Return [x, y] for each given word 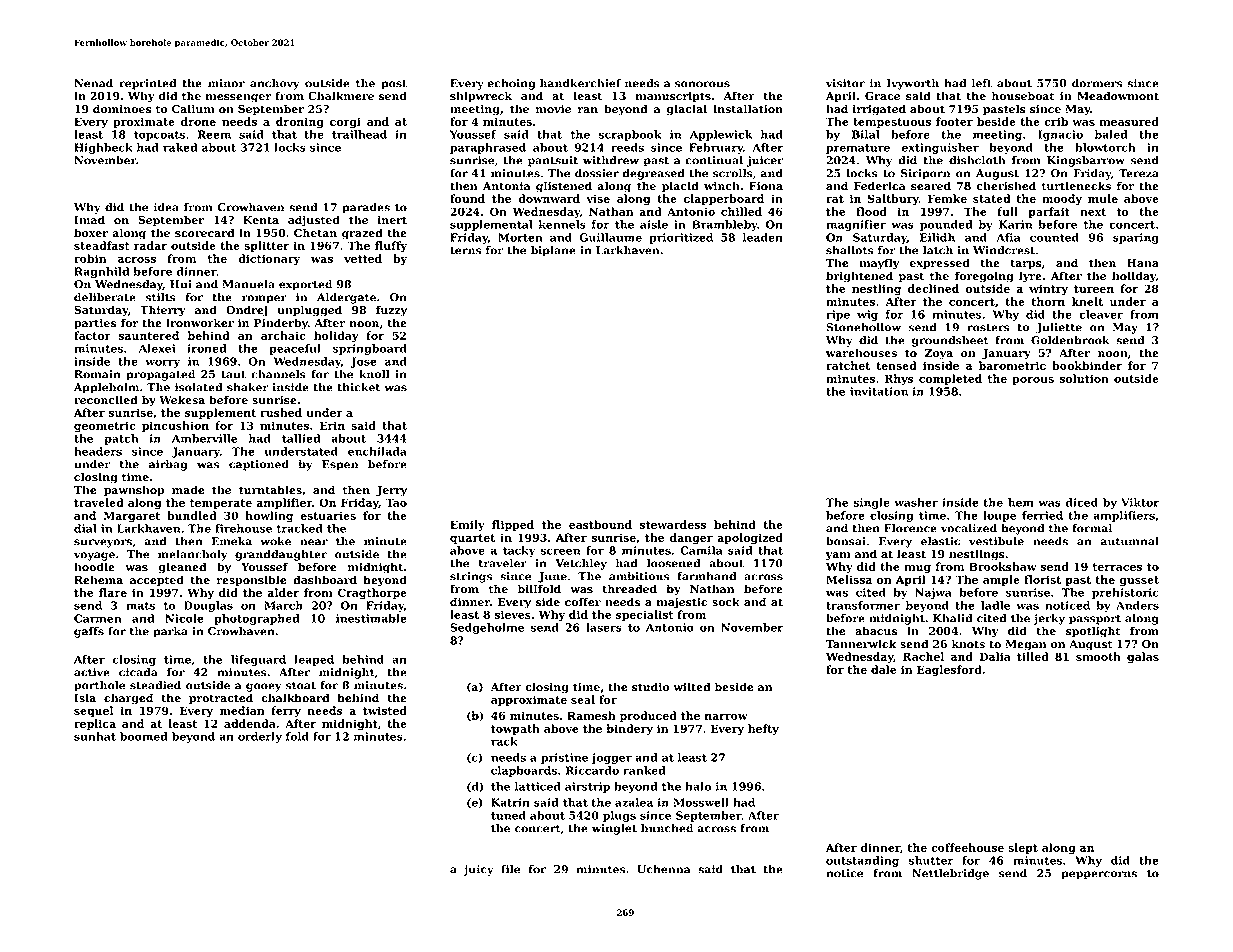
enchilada [377, 451]
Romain [97, 374]
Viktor [1140, 502]
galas [1143, 657]
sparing [1136, 238]
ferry [286, 711]
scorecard [204, 233]
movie [553, 109]
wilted [692, 687]
